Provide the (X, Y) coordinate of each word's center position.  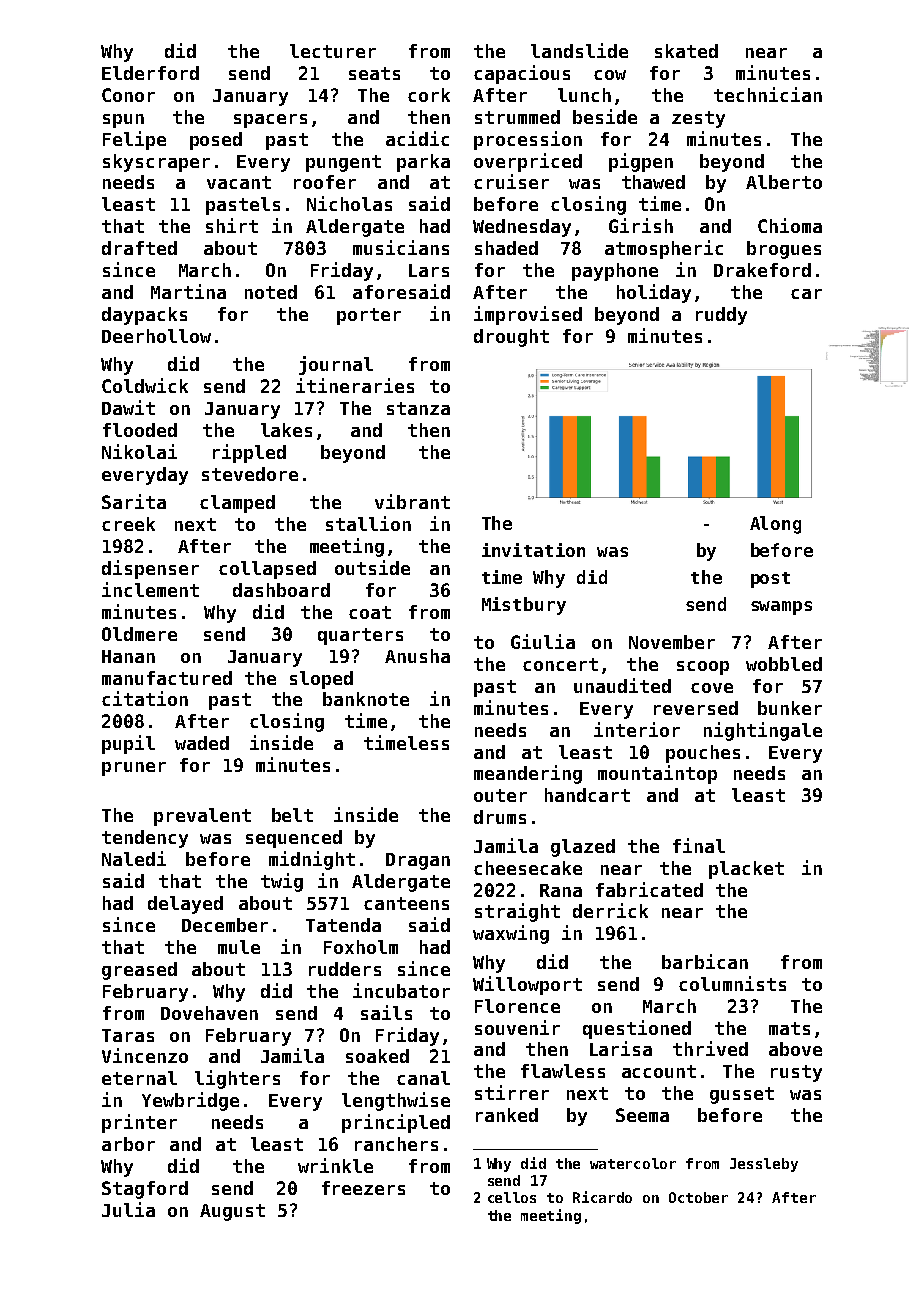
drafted (139, 248)
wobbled (784, 664)
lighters (237, 1079)
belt (292, 815)
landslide (579, 50)
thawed (653, 182)
